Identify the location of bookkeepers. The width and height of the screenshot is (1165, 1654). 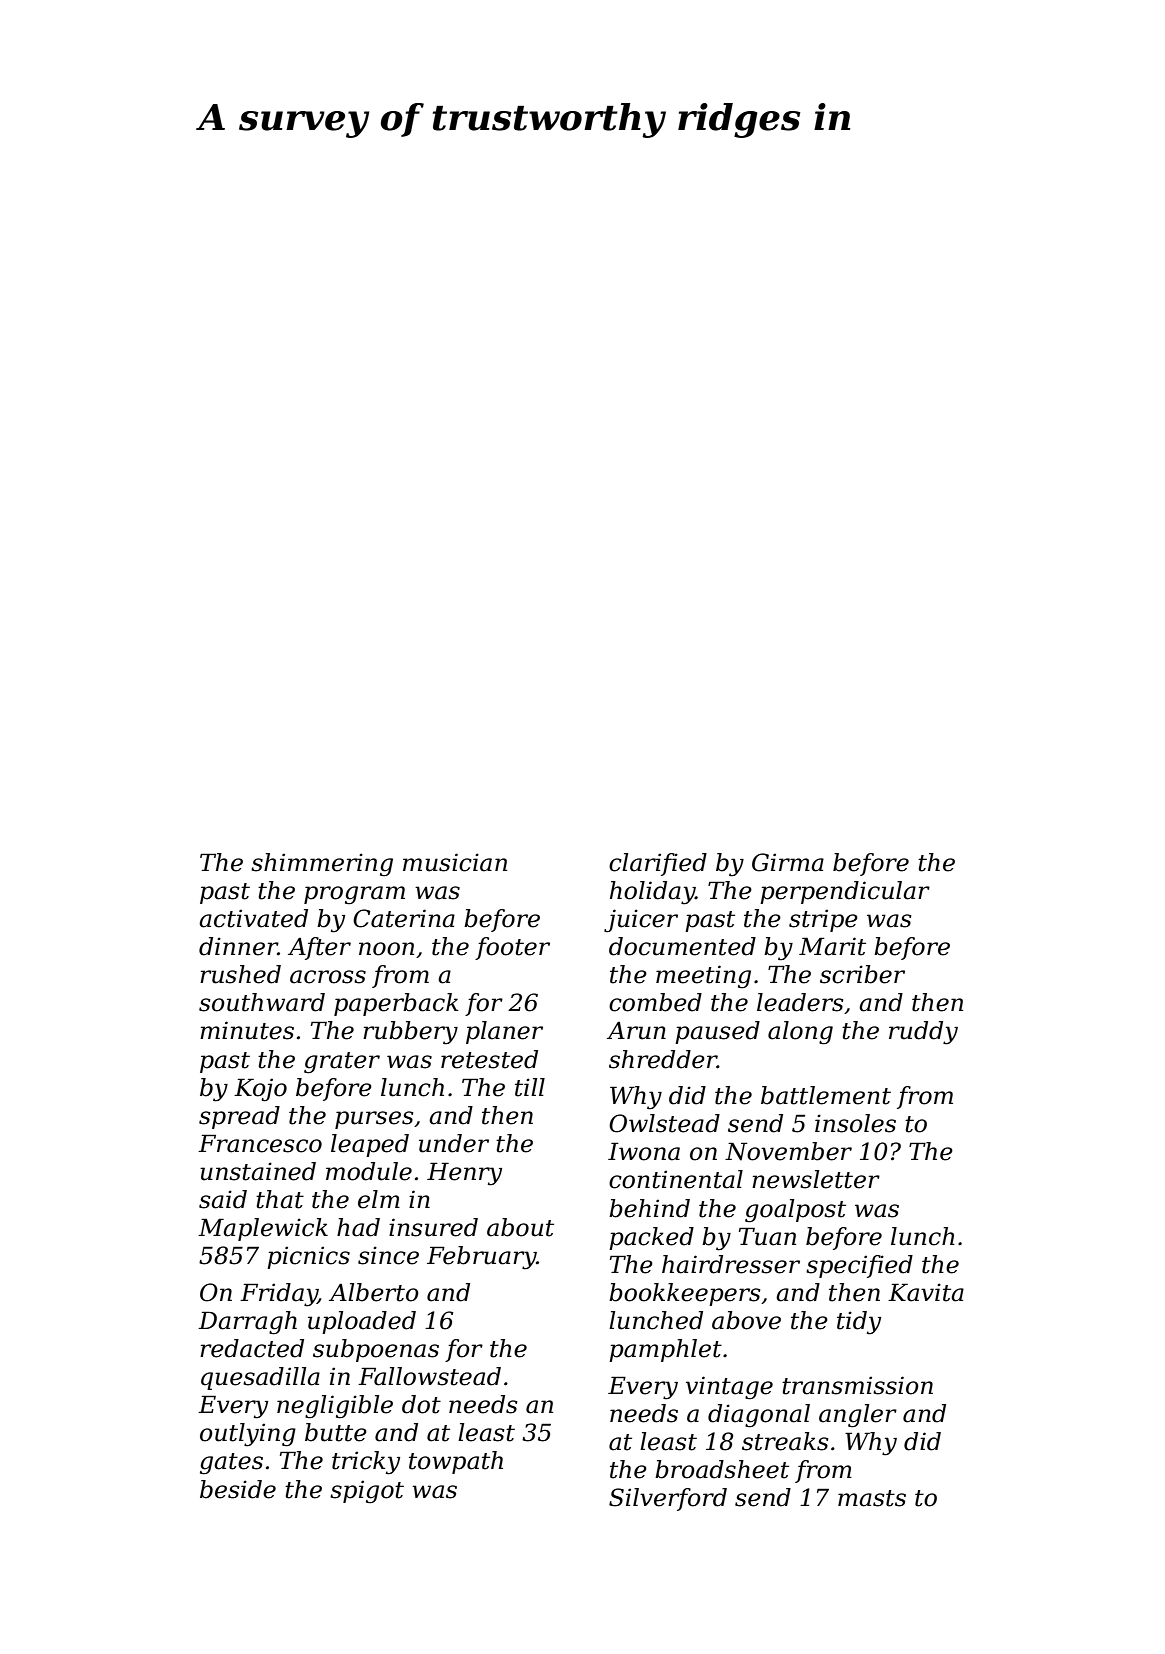
(684, 1294).
